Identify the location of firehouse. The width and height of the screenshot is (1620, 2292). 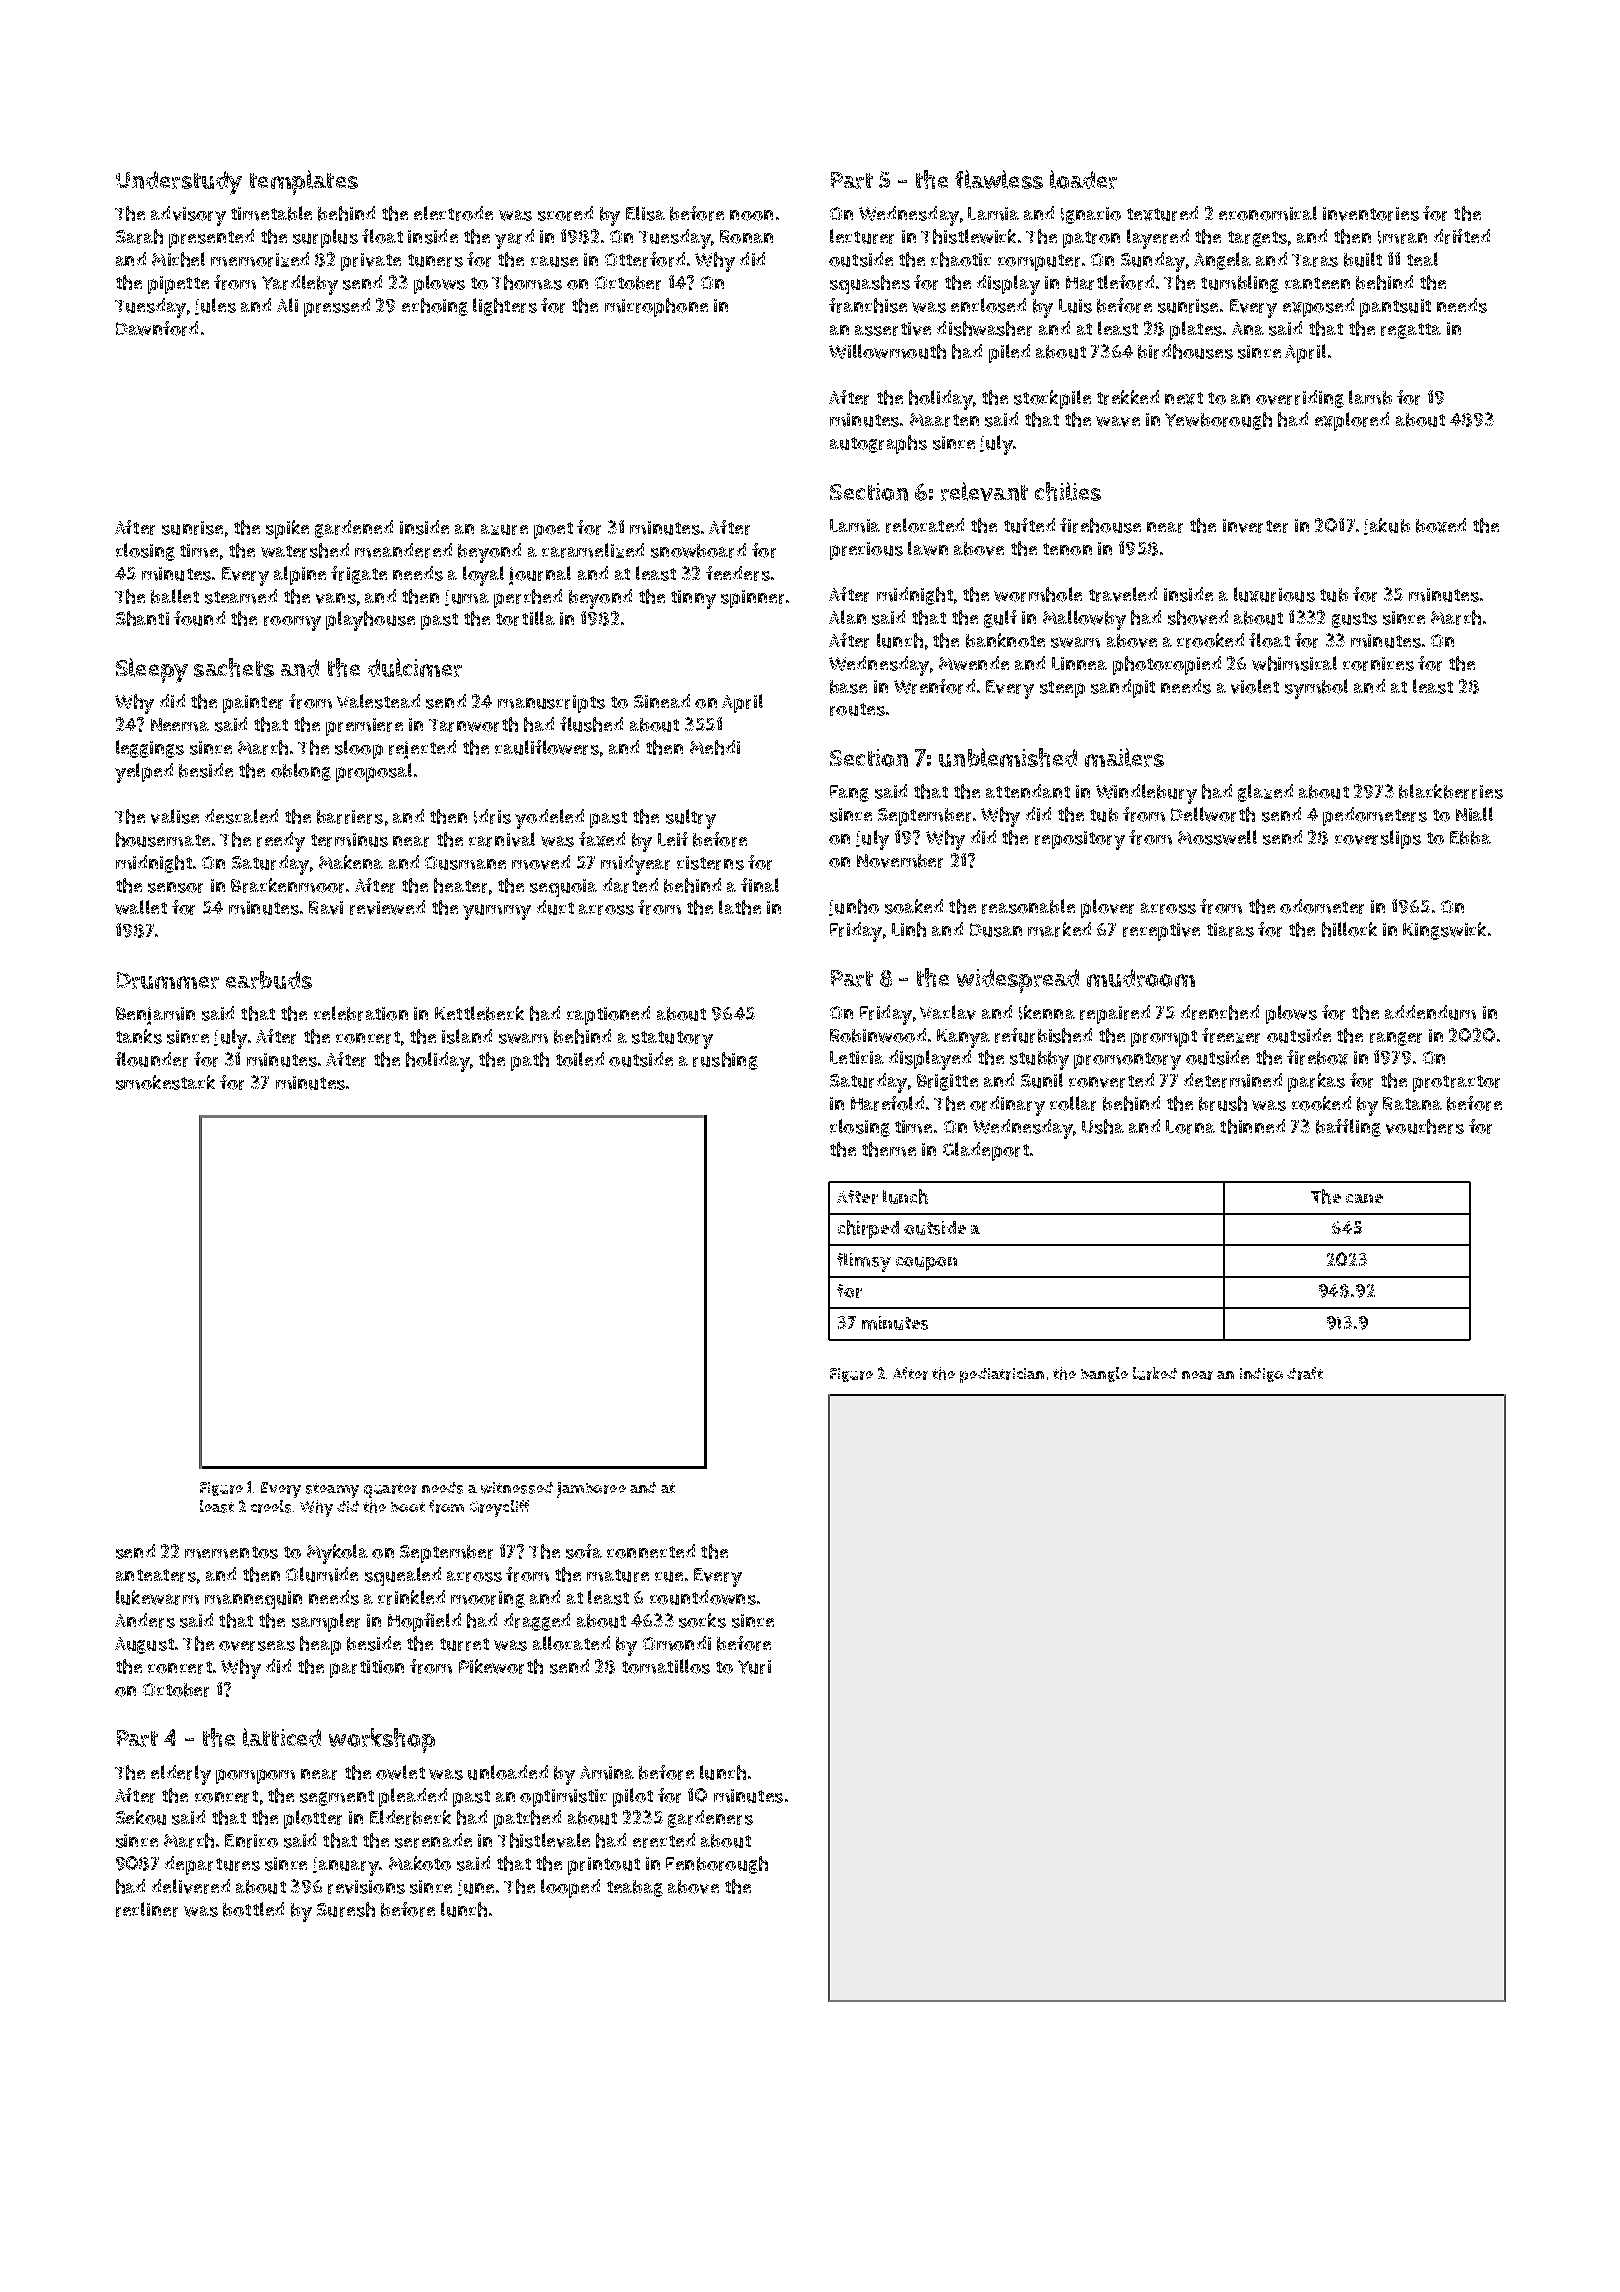
(1100, 525).
